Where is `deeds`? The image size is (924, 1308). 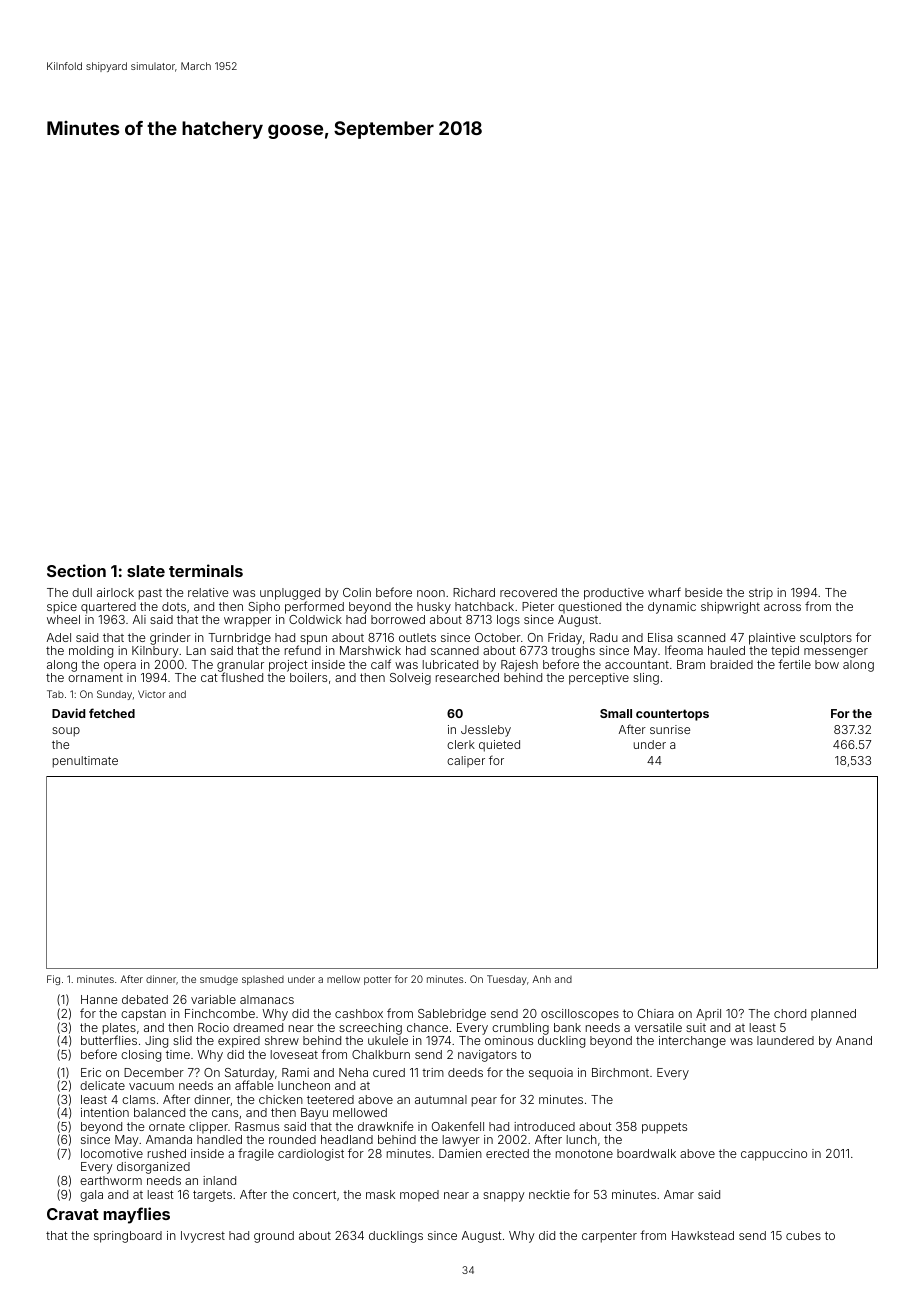 deeds is located at coordinates (465, 1072).
